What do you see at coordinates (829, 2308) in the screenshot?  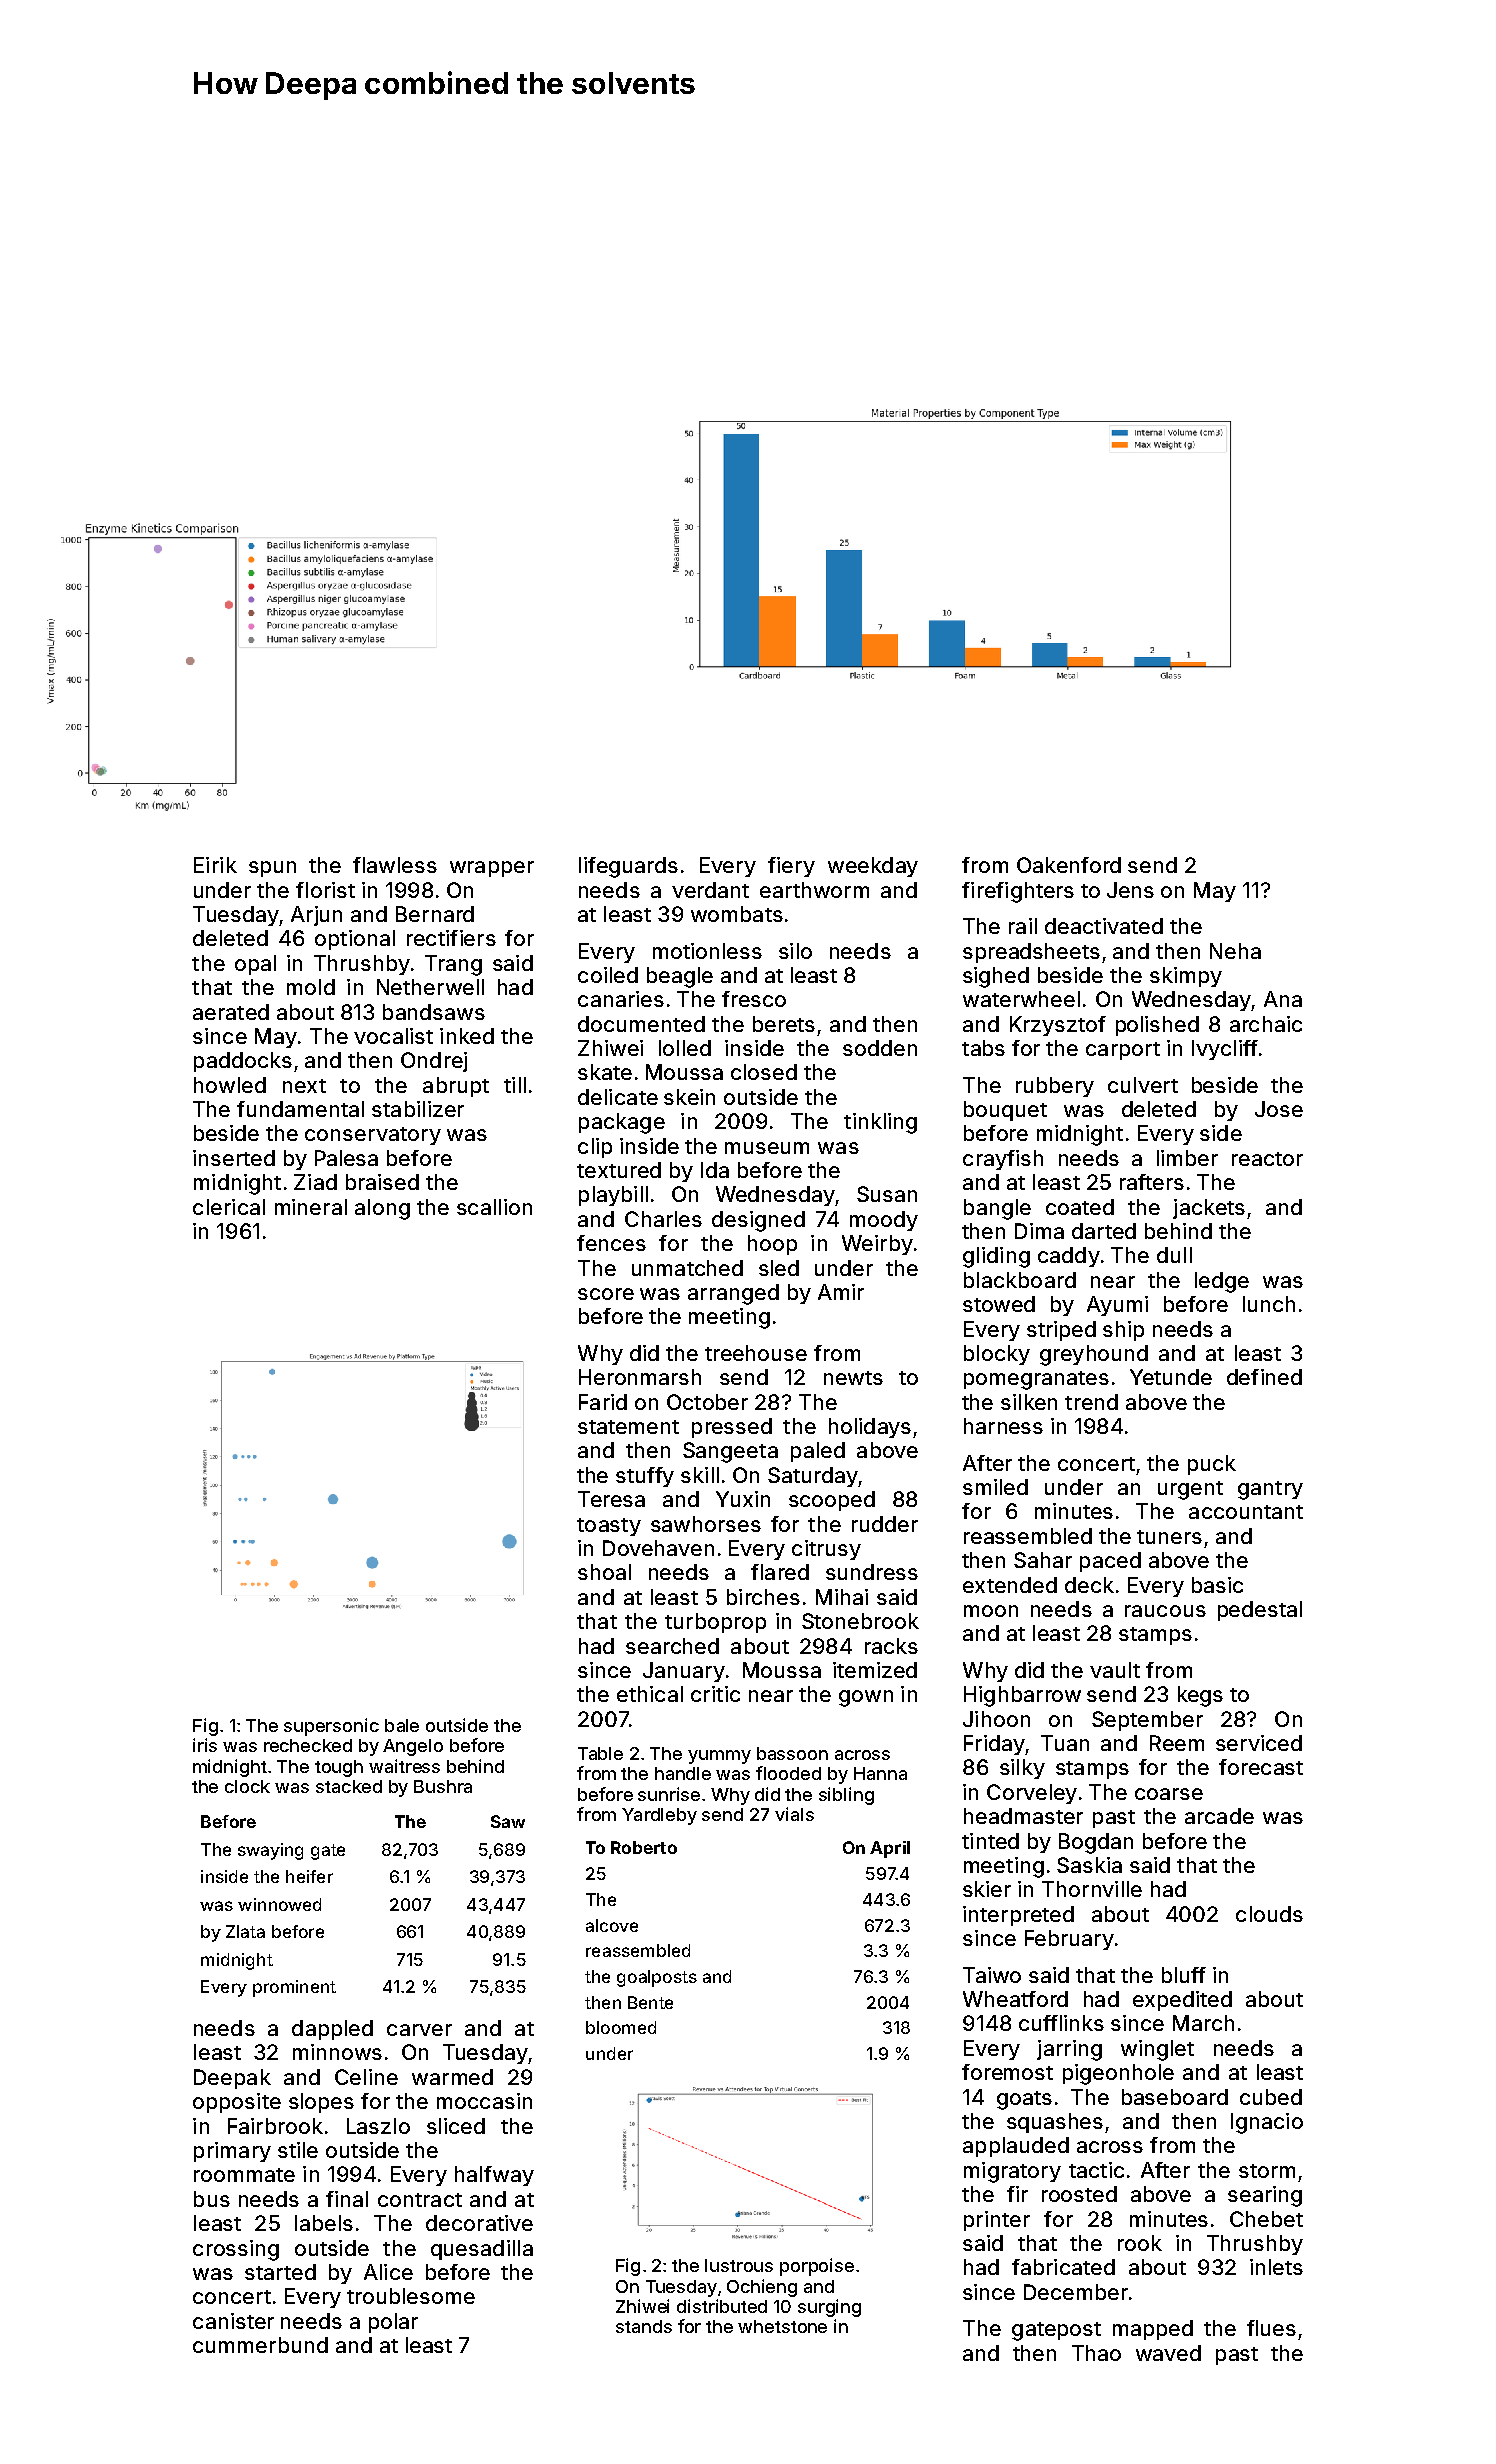 I see `surging` at bounding box center [829, 2308].
